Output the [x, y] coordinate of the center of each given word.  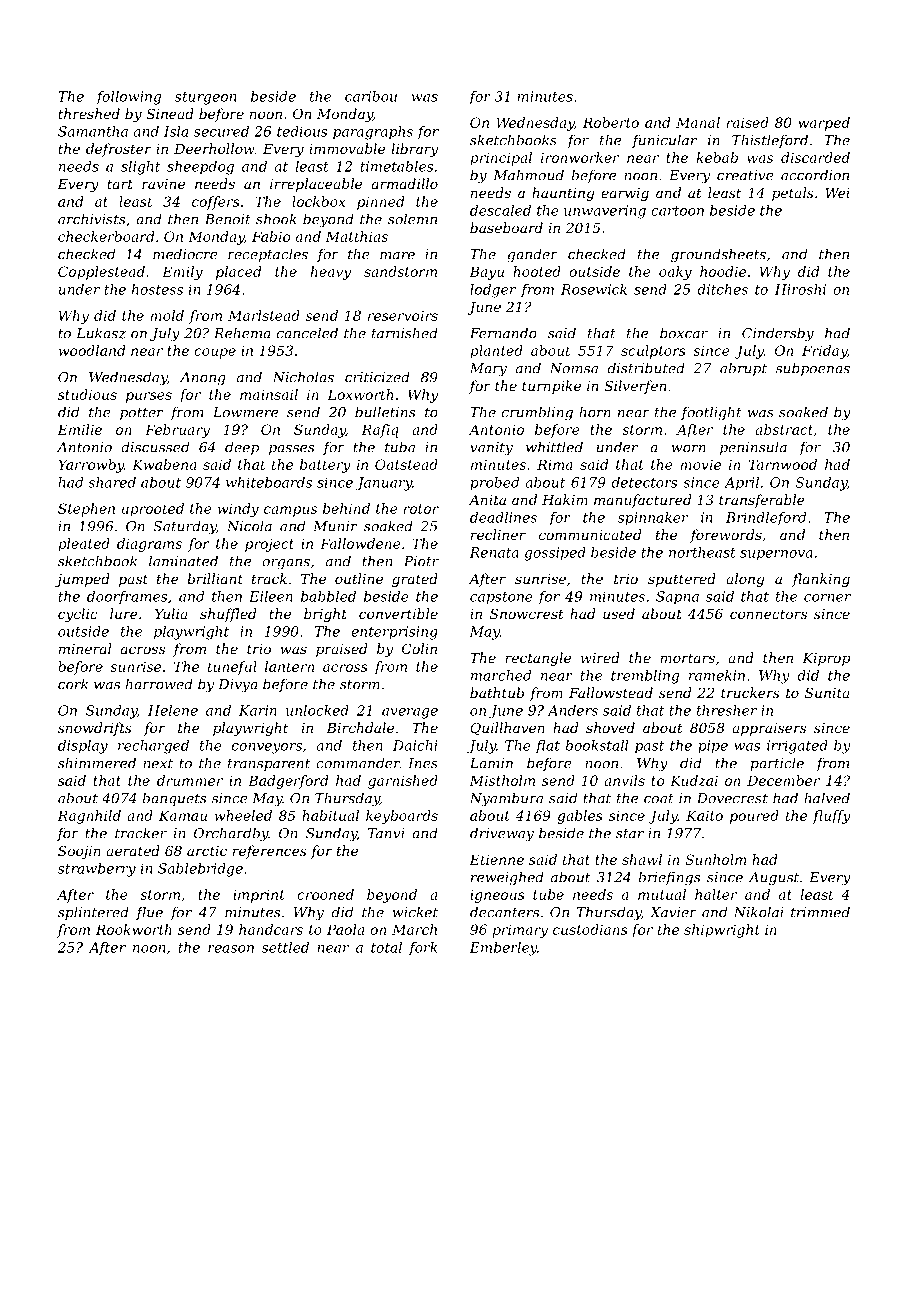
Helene [173, 710]
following [128, 98]
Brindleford [766, 519]
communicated [590, 534]
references [270, 852]
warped [824, 124]
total [386, 947]
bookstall [597, 745]
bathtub [497, 692]
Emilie [79, 429]
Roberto [611, 122]
